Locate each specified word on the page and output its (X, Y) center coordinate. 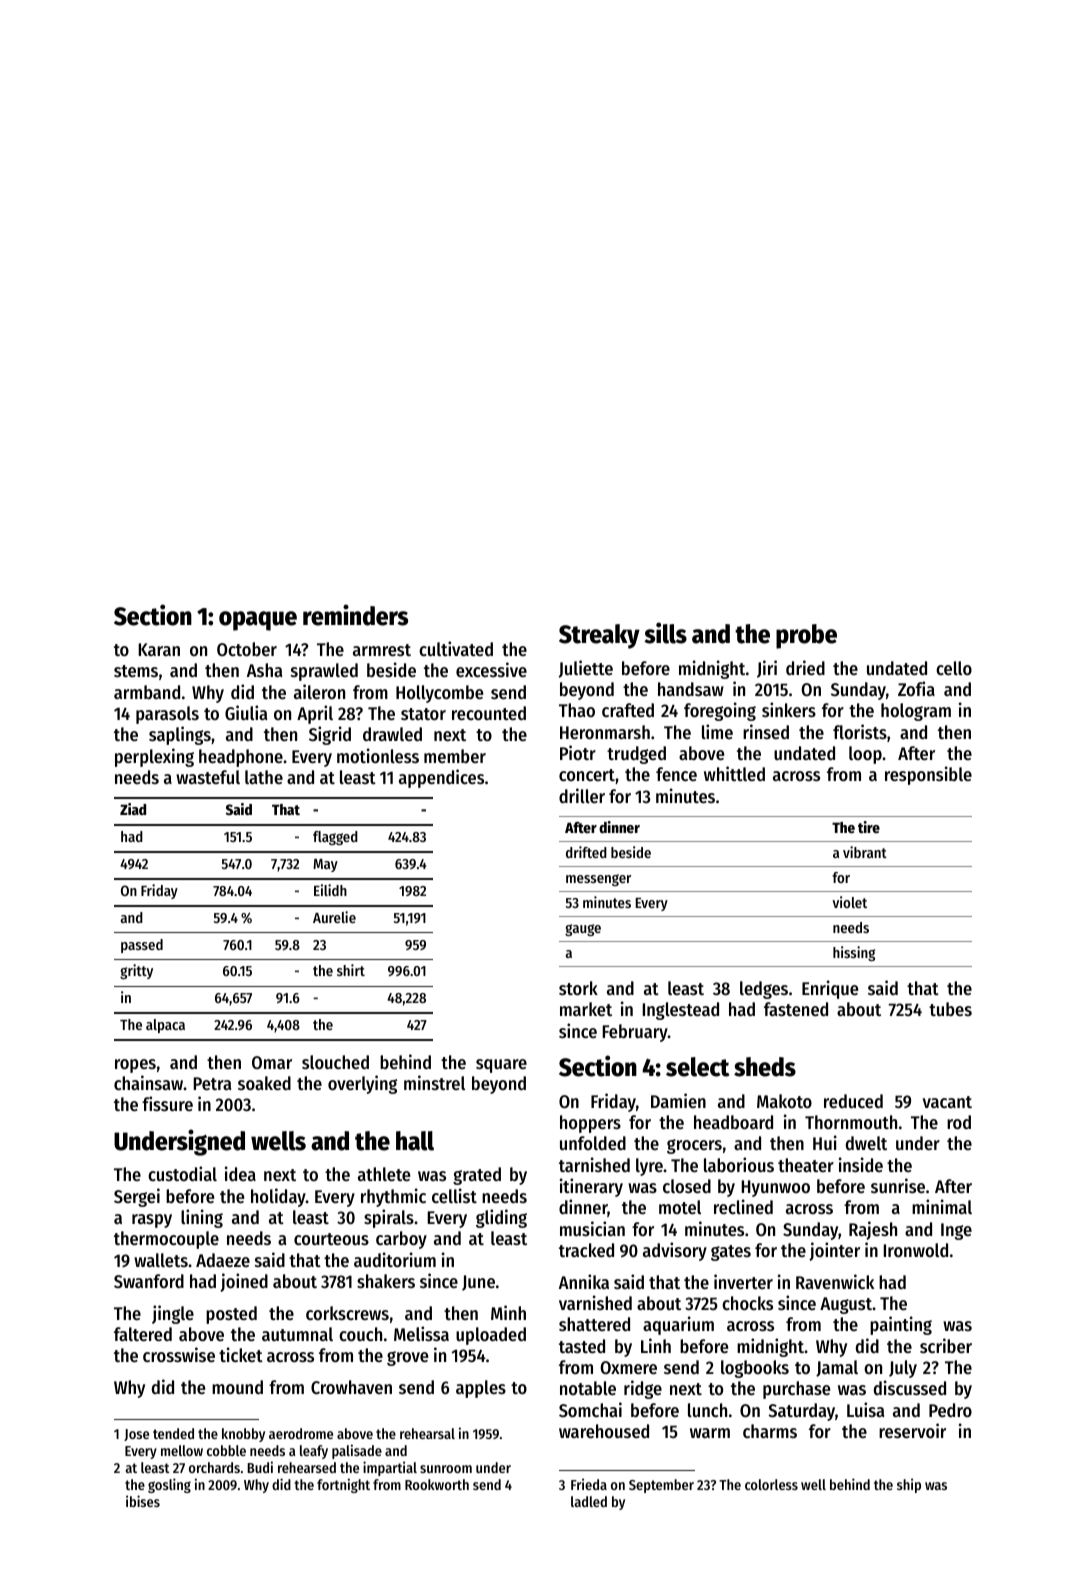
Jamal (837, 1368)
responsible (928, 775)
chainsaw (148, 1082)
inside (861, 1164)
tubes (950, 1009)
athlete (384, 1174)
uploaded (491, 1336)
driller (582, 795)
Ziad (133, 809)
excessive (491, 669)
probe (806, 636)
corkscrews (347, 1313)
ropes (135, 1066)
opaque (258, 621)
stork (578, 988)
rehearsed (307, 1467)
